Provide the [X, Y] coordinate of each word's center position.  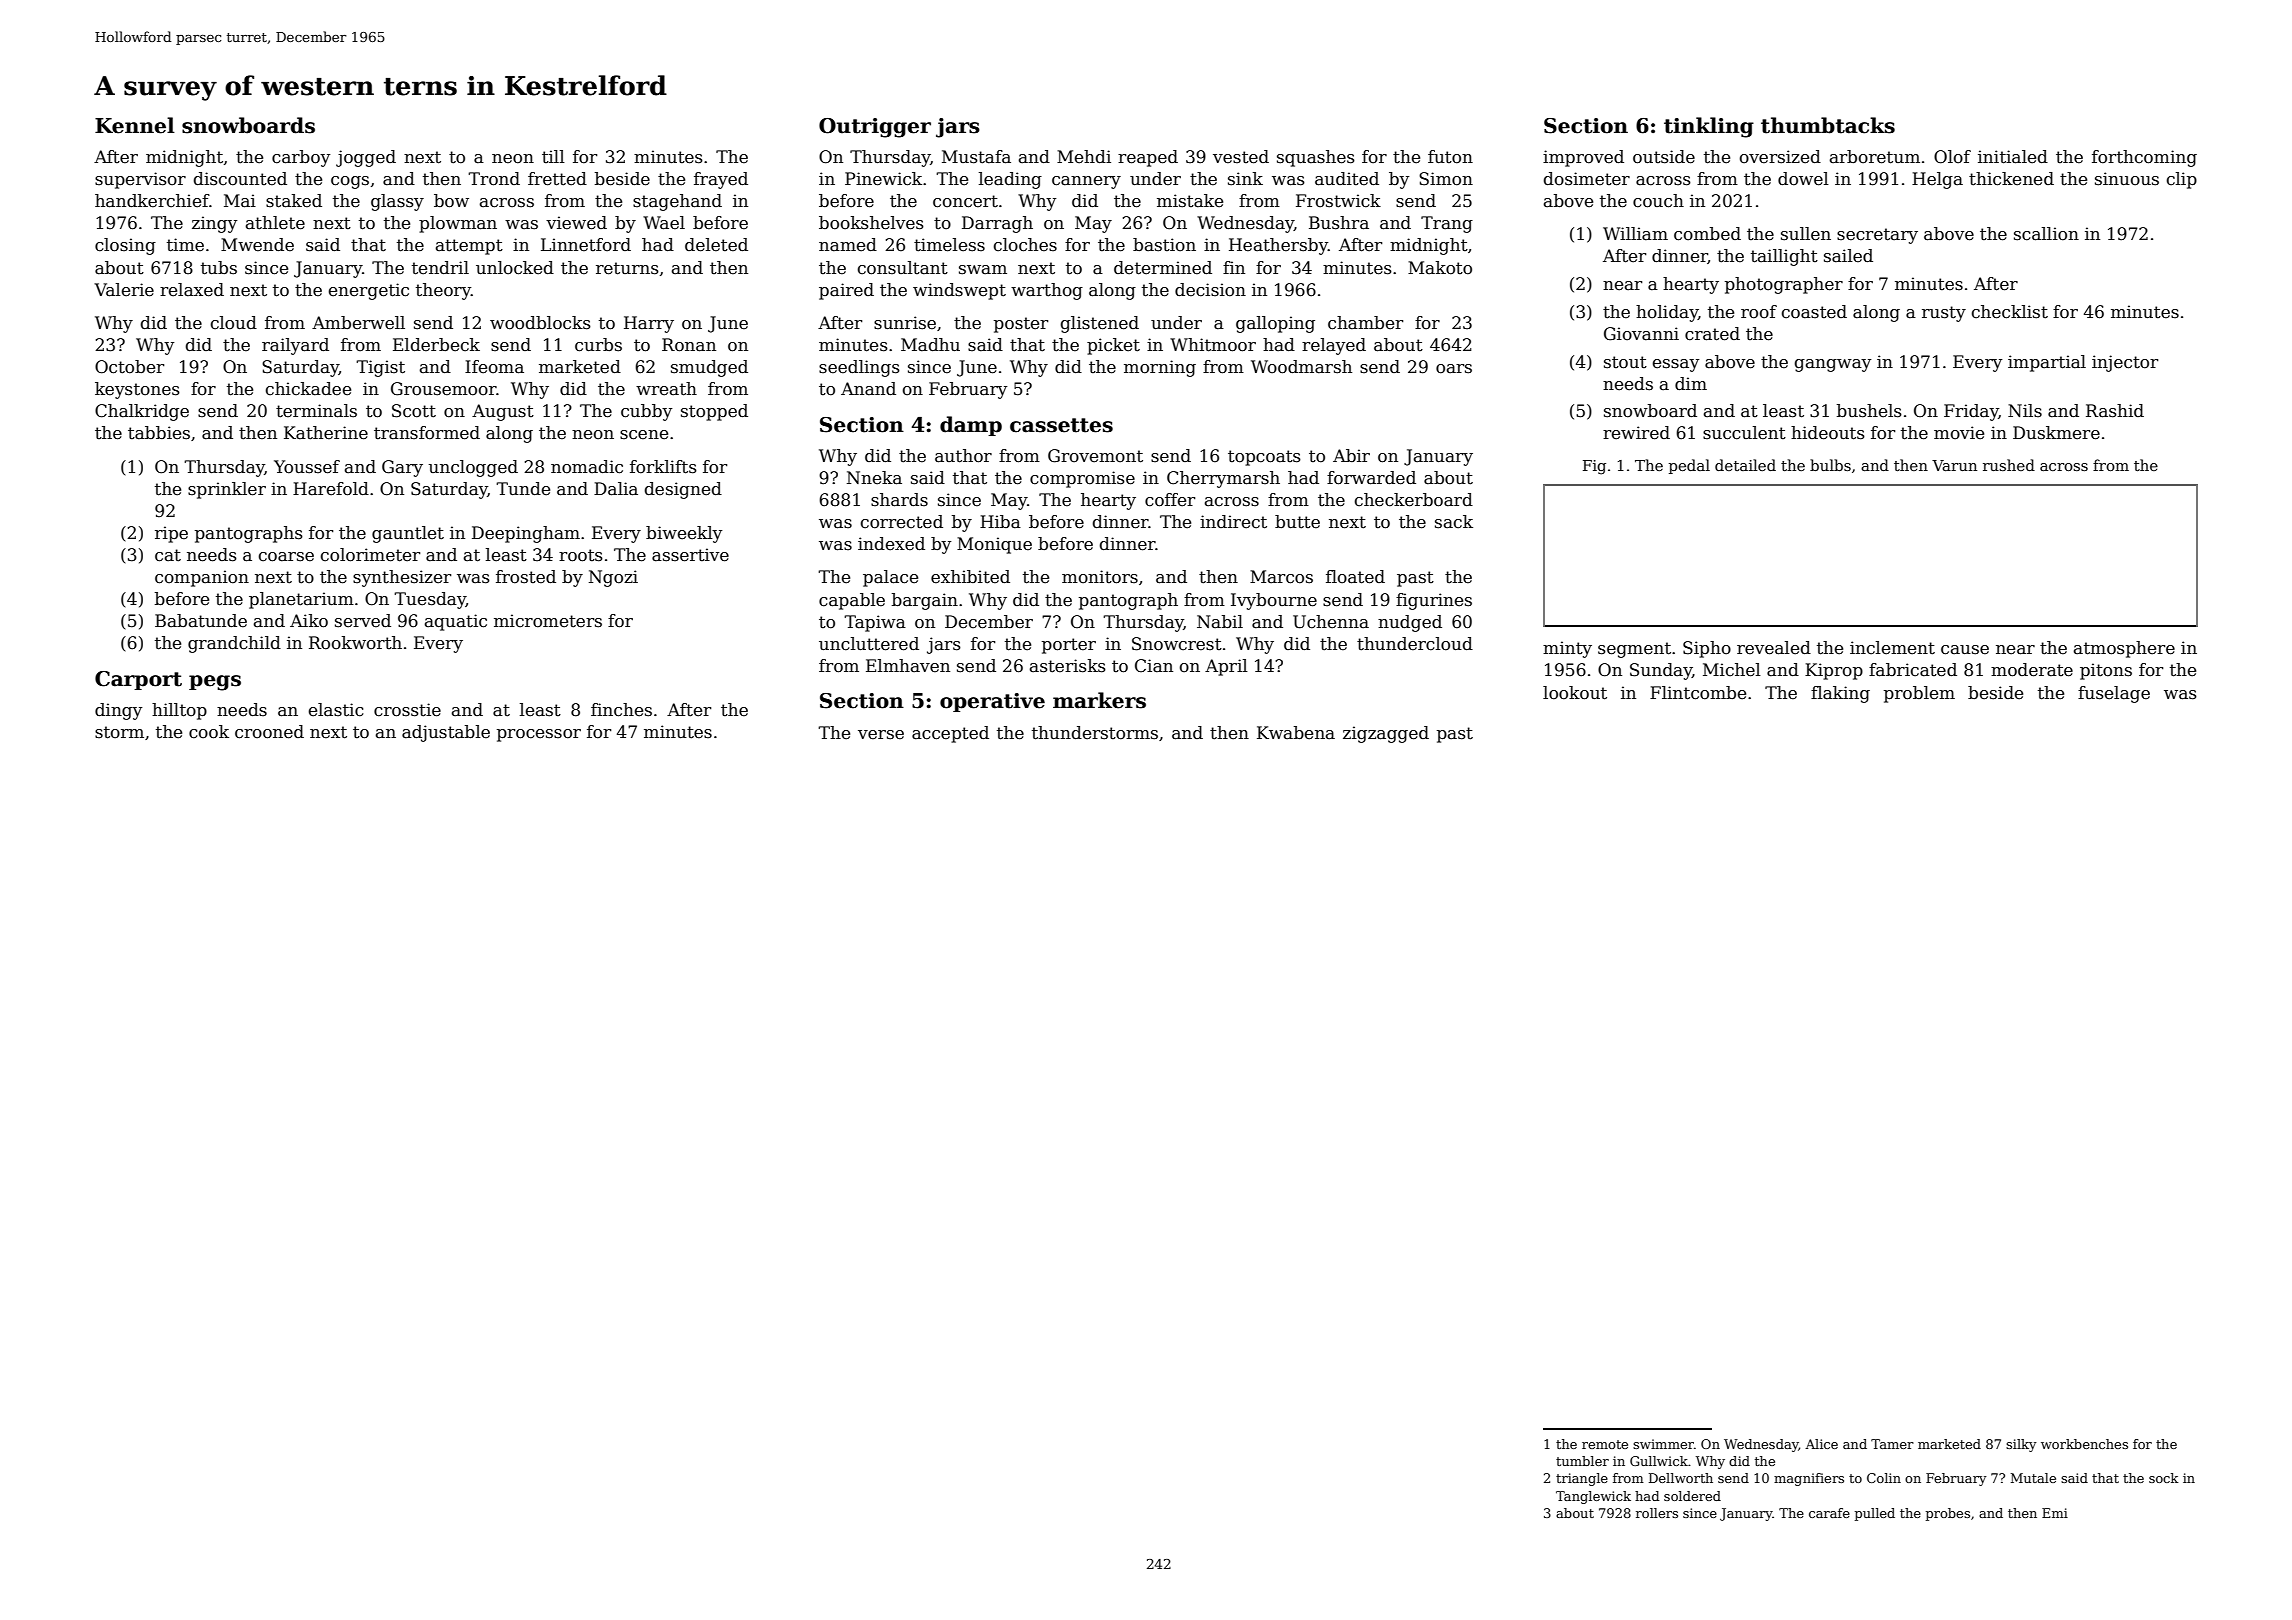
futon [1450, 157]
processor [539, 735]
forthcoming [2144, 158]
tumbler [1582, 1461]
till [553, 156]
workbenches [2084, 1444]
